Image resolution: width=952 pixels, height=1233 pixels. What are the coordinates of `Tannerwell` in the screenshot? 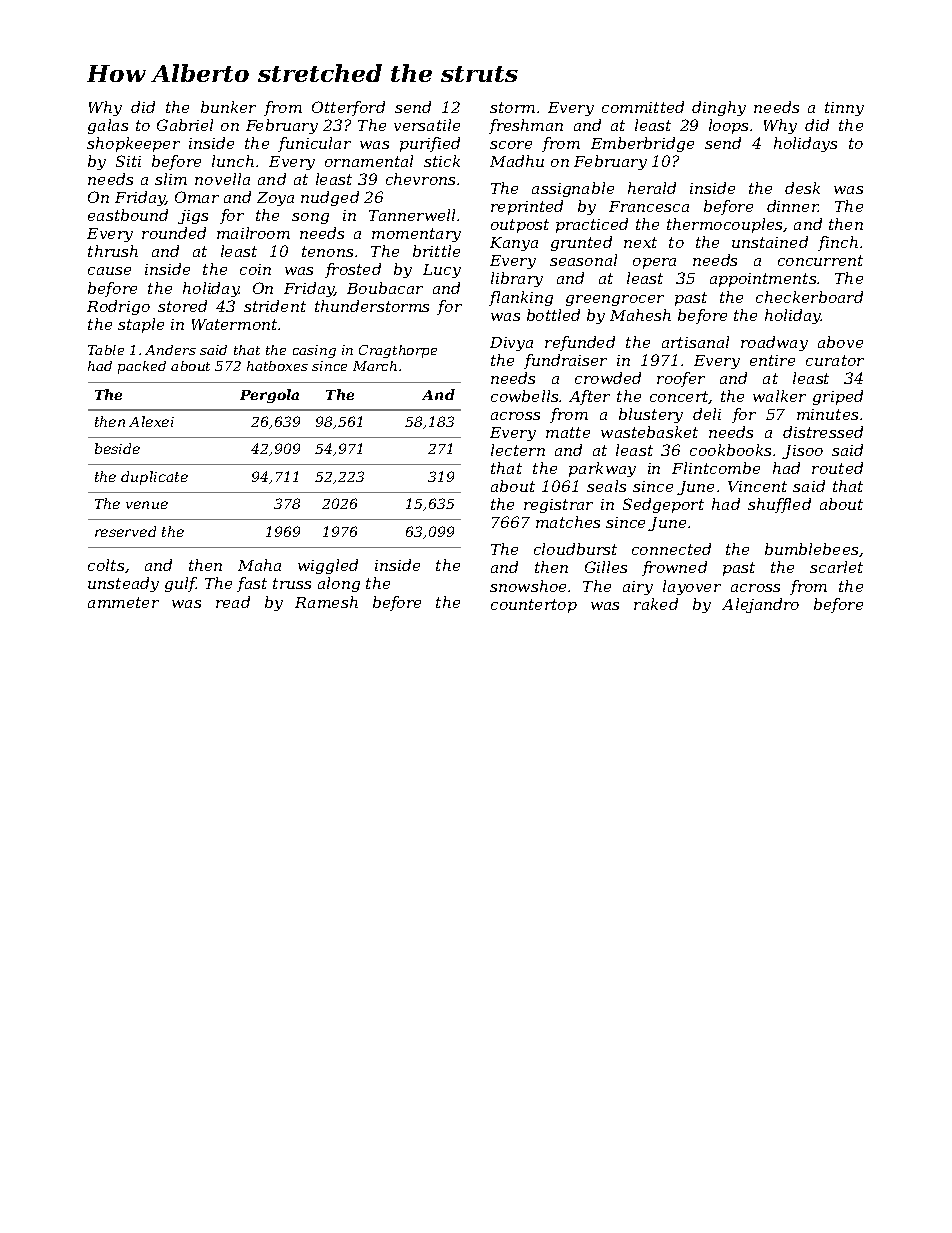 It's located at (412, 215).
